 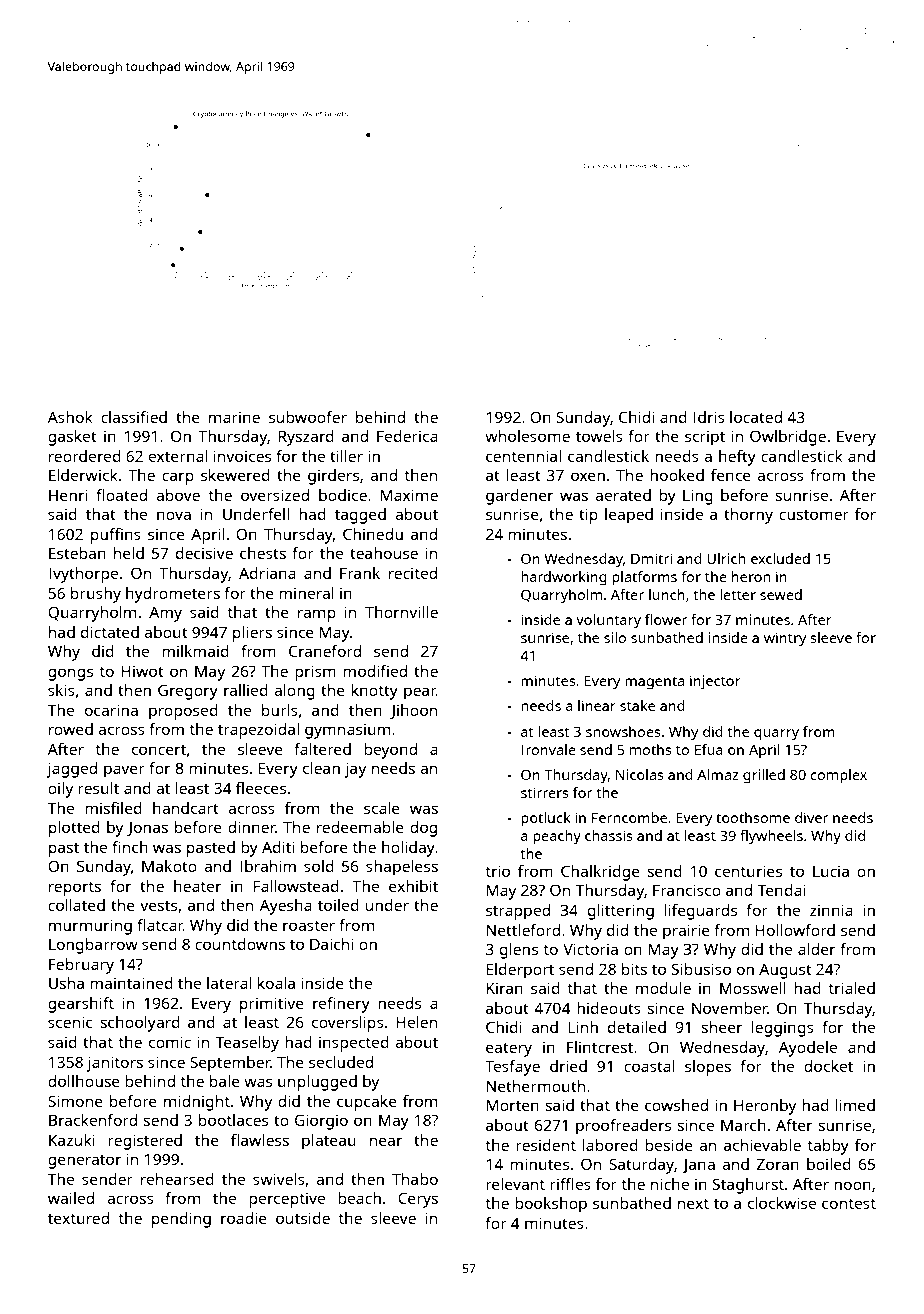 What do you see at coordinates (687, 890) in the screenshot?
I see `Francisco` at bounding box center [687, 890].
